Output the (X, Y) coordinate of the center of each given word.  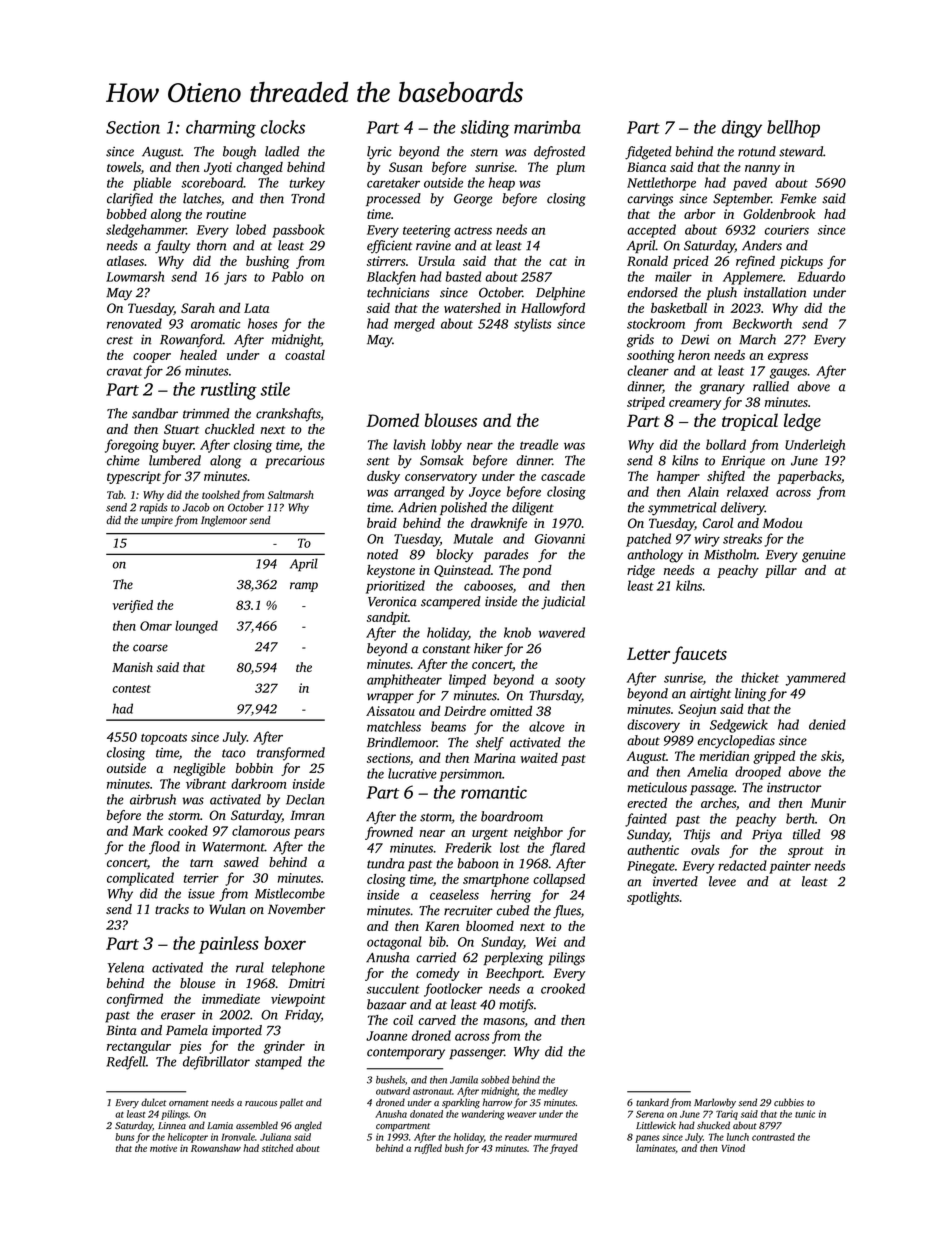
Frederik (468, 847)
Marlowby (715, 1103)
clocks (283, 127)
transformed (291, 754)
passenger (476, 1054)
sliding (485, 129)
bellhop (793, 129)
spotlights (653, 898)
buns (124, 1137)
